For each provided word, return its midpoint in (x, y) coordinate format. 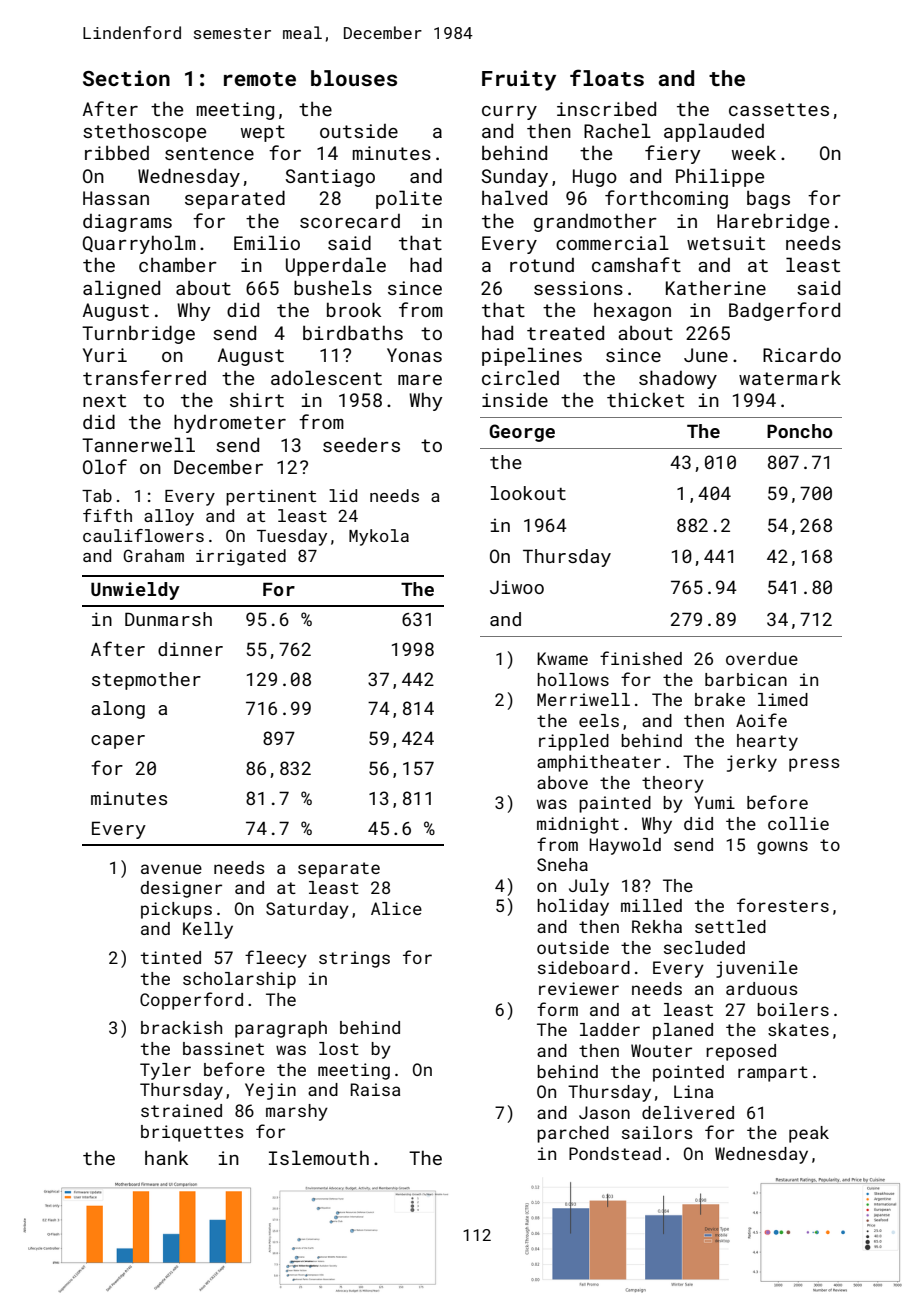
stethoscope (144, 133)
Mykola (379, 537)
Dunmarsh (168, 619)
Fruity (519, 80)
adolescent (326, 377)
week (754, 153)
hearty (767, 742)
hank (166, 1157)
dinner (190, 649)
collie (798, 823)
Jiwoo (517, 587)
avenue (171, 869)
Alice (396, 908)
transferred (144, 377)
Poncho (800, 431)
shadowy (678, 379)
